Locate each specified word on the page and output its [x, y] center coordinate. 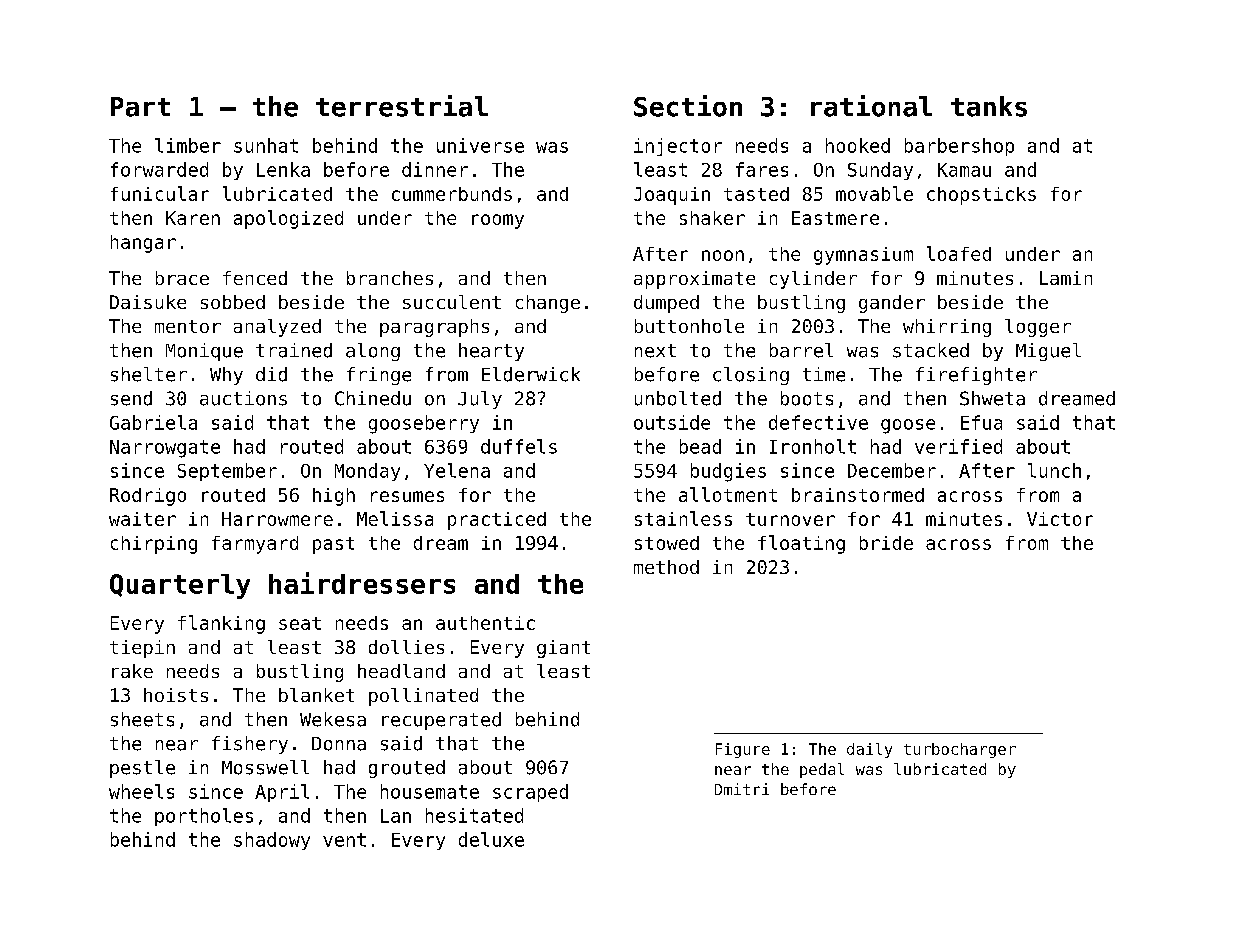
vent [344, 840]
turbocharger [960, 750]
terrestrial [402, 106]
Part [140, 107]
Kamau [964, 170]
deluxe [491, 839]
